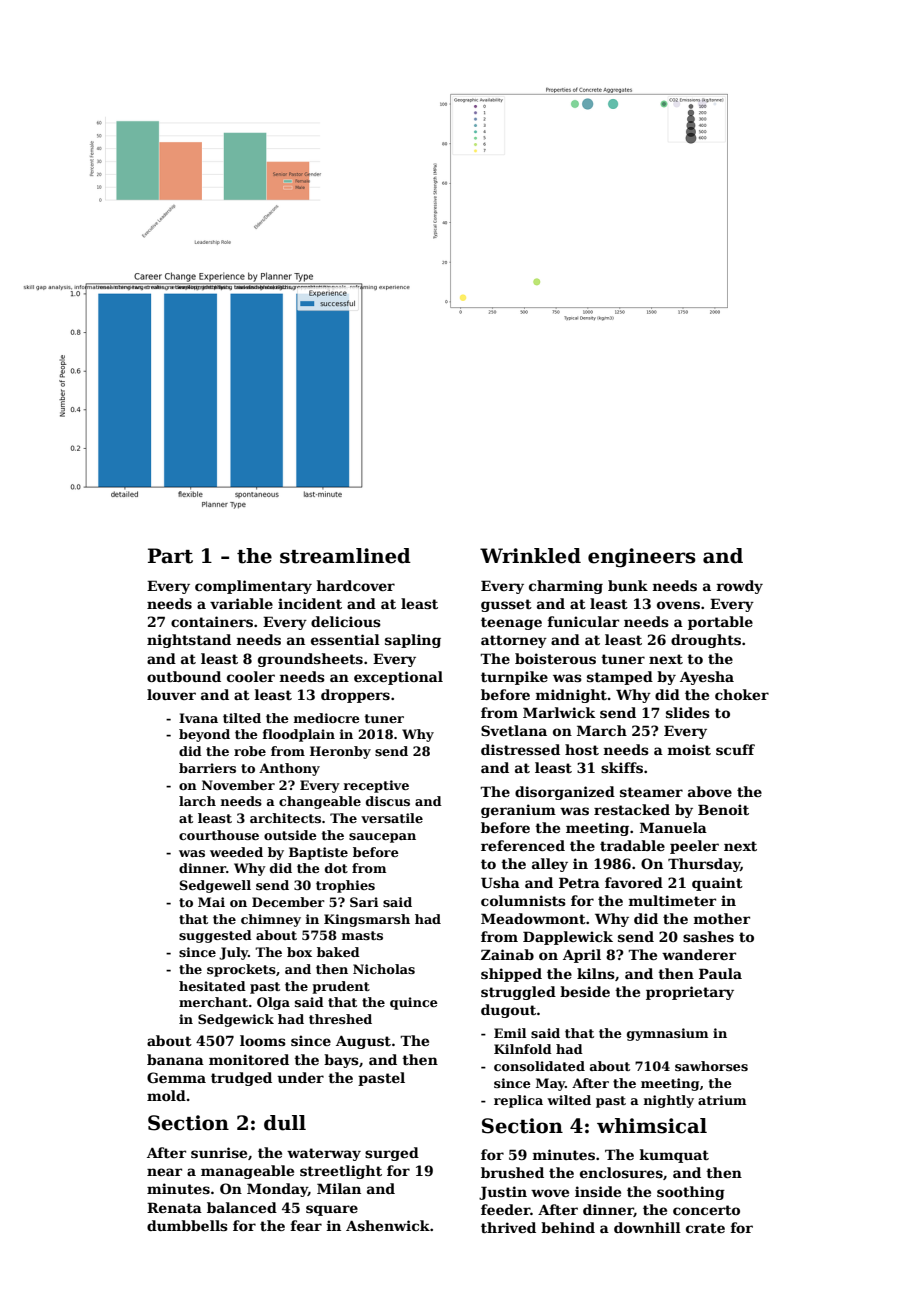 Image resolution: width=924 pixels, height=1314 pixels. I want to click on rowdy, so click(739, 587).
